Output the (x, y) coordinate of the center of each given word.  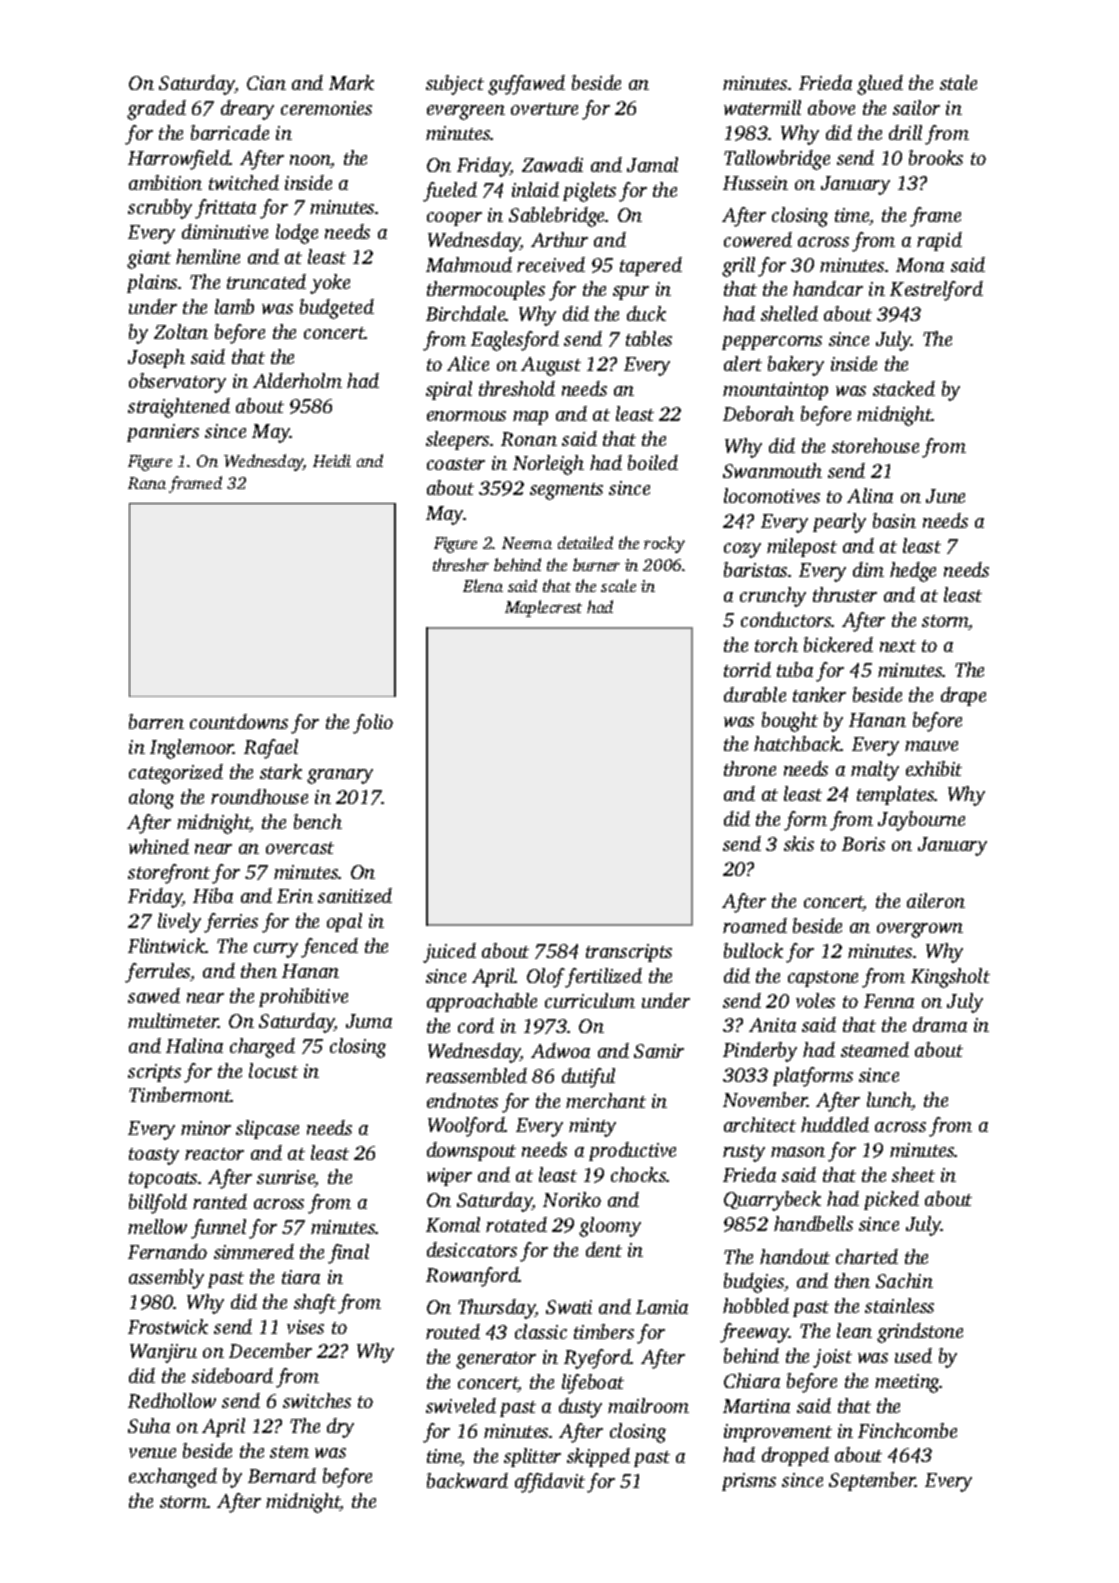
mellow (157, 1226)
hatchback (797, 743)
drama (940, 1024)
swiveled (461, 1405)
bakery (796, 366)
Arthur (559, 239)
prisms (749, 1482)
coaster (456, 464)
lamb (234, 306)
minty (592, 1127)
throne (750, 768)
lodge (297, 234)
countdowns (239, 721)
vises (305, 1327)
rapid (939, 241)
